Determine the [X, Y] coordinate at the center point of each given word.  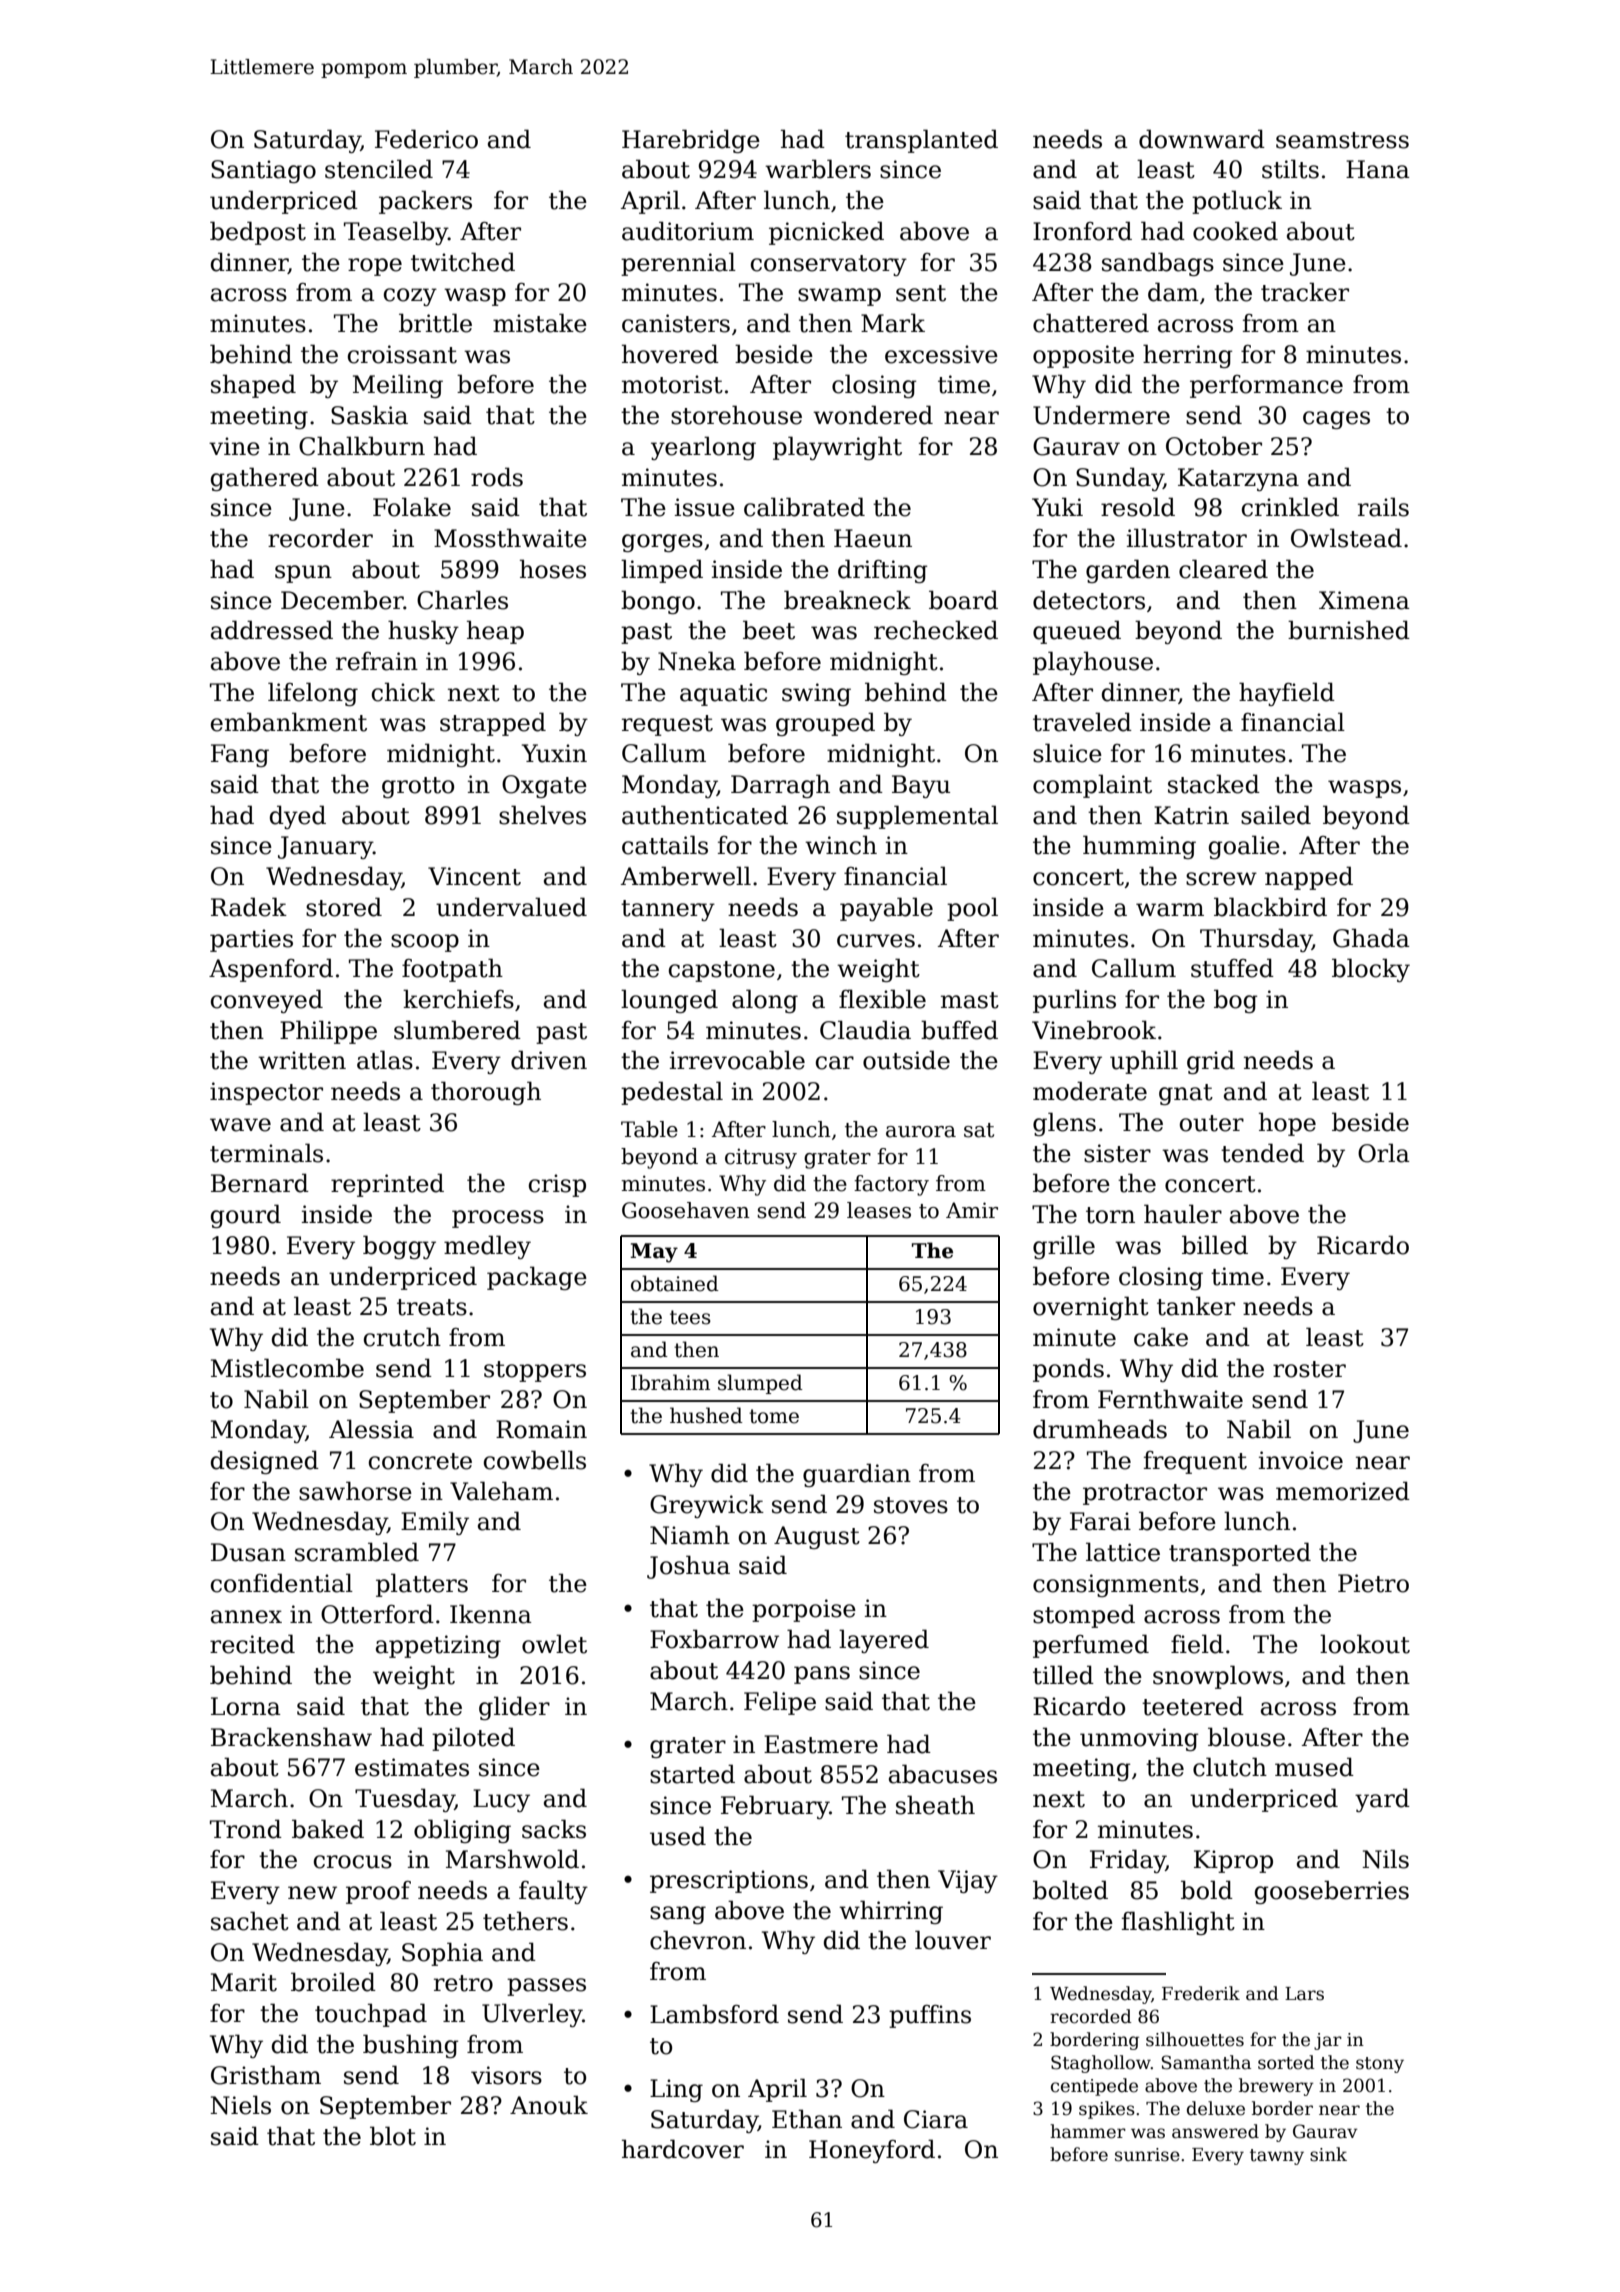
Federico [426, 139]
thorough [486, 1093]
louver [953, 1940]
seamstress [1342, 140]
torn [1110, 1215]
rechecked [936, 630]
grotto [418, 787]
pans [822, 1675]
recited [252, 1644]
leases [879, 1210]
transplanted [921, 141]
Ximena [1364, 600]
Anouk [549, 2105]
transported [1240, 1554]
